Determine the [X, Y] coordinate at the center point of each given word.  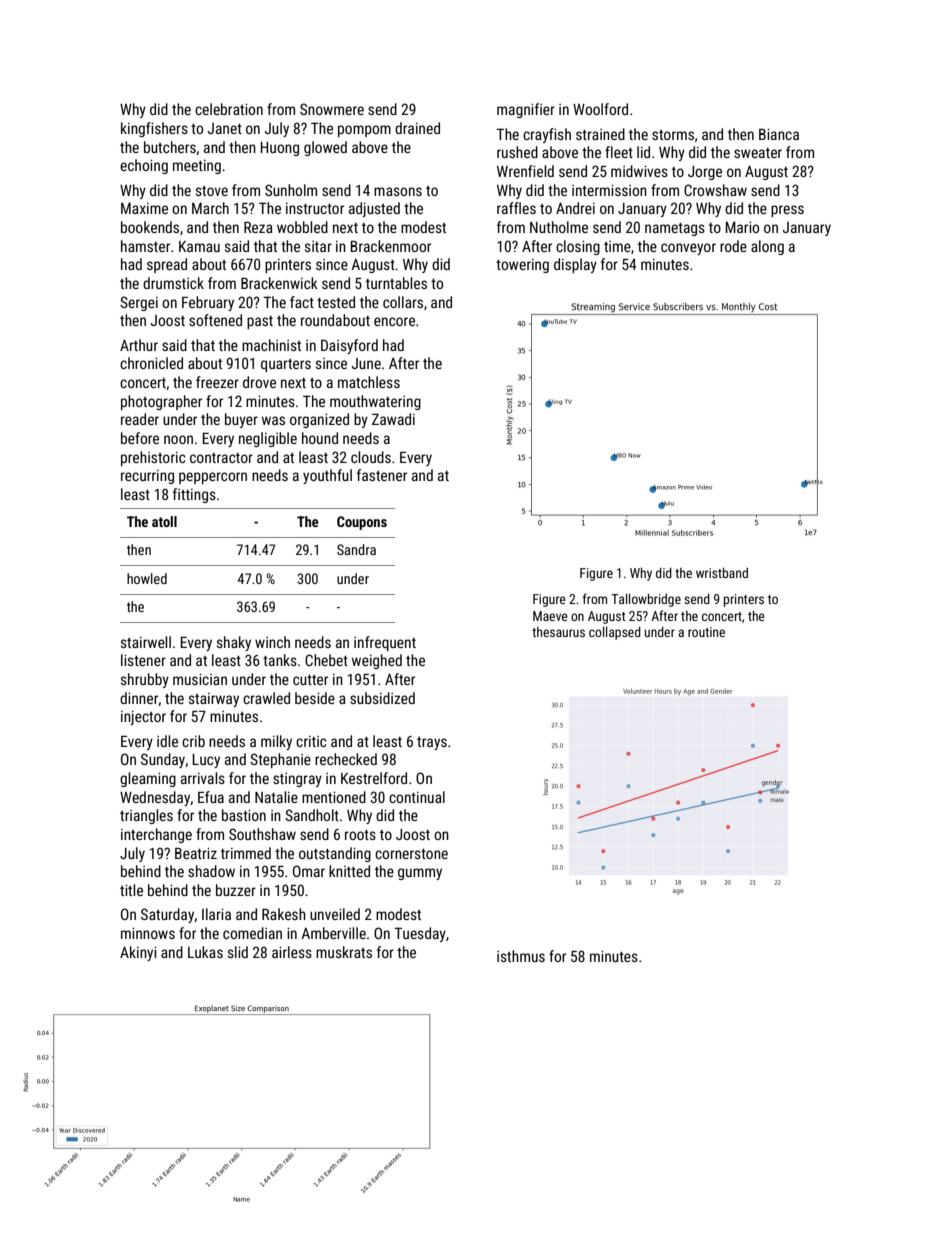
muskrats [344, 952]
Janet [224, 128]
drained [417, 128]
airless [292, 952]
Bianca [779, 134]
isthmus [521, 956]
